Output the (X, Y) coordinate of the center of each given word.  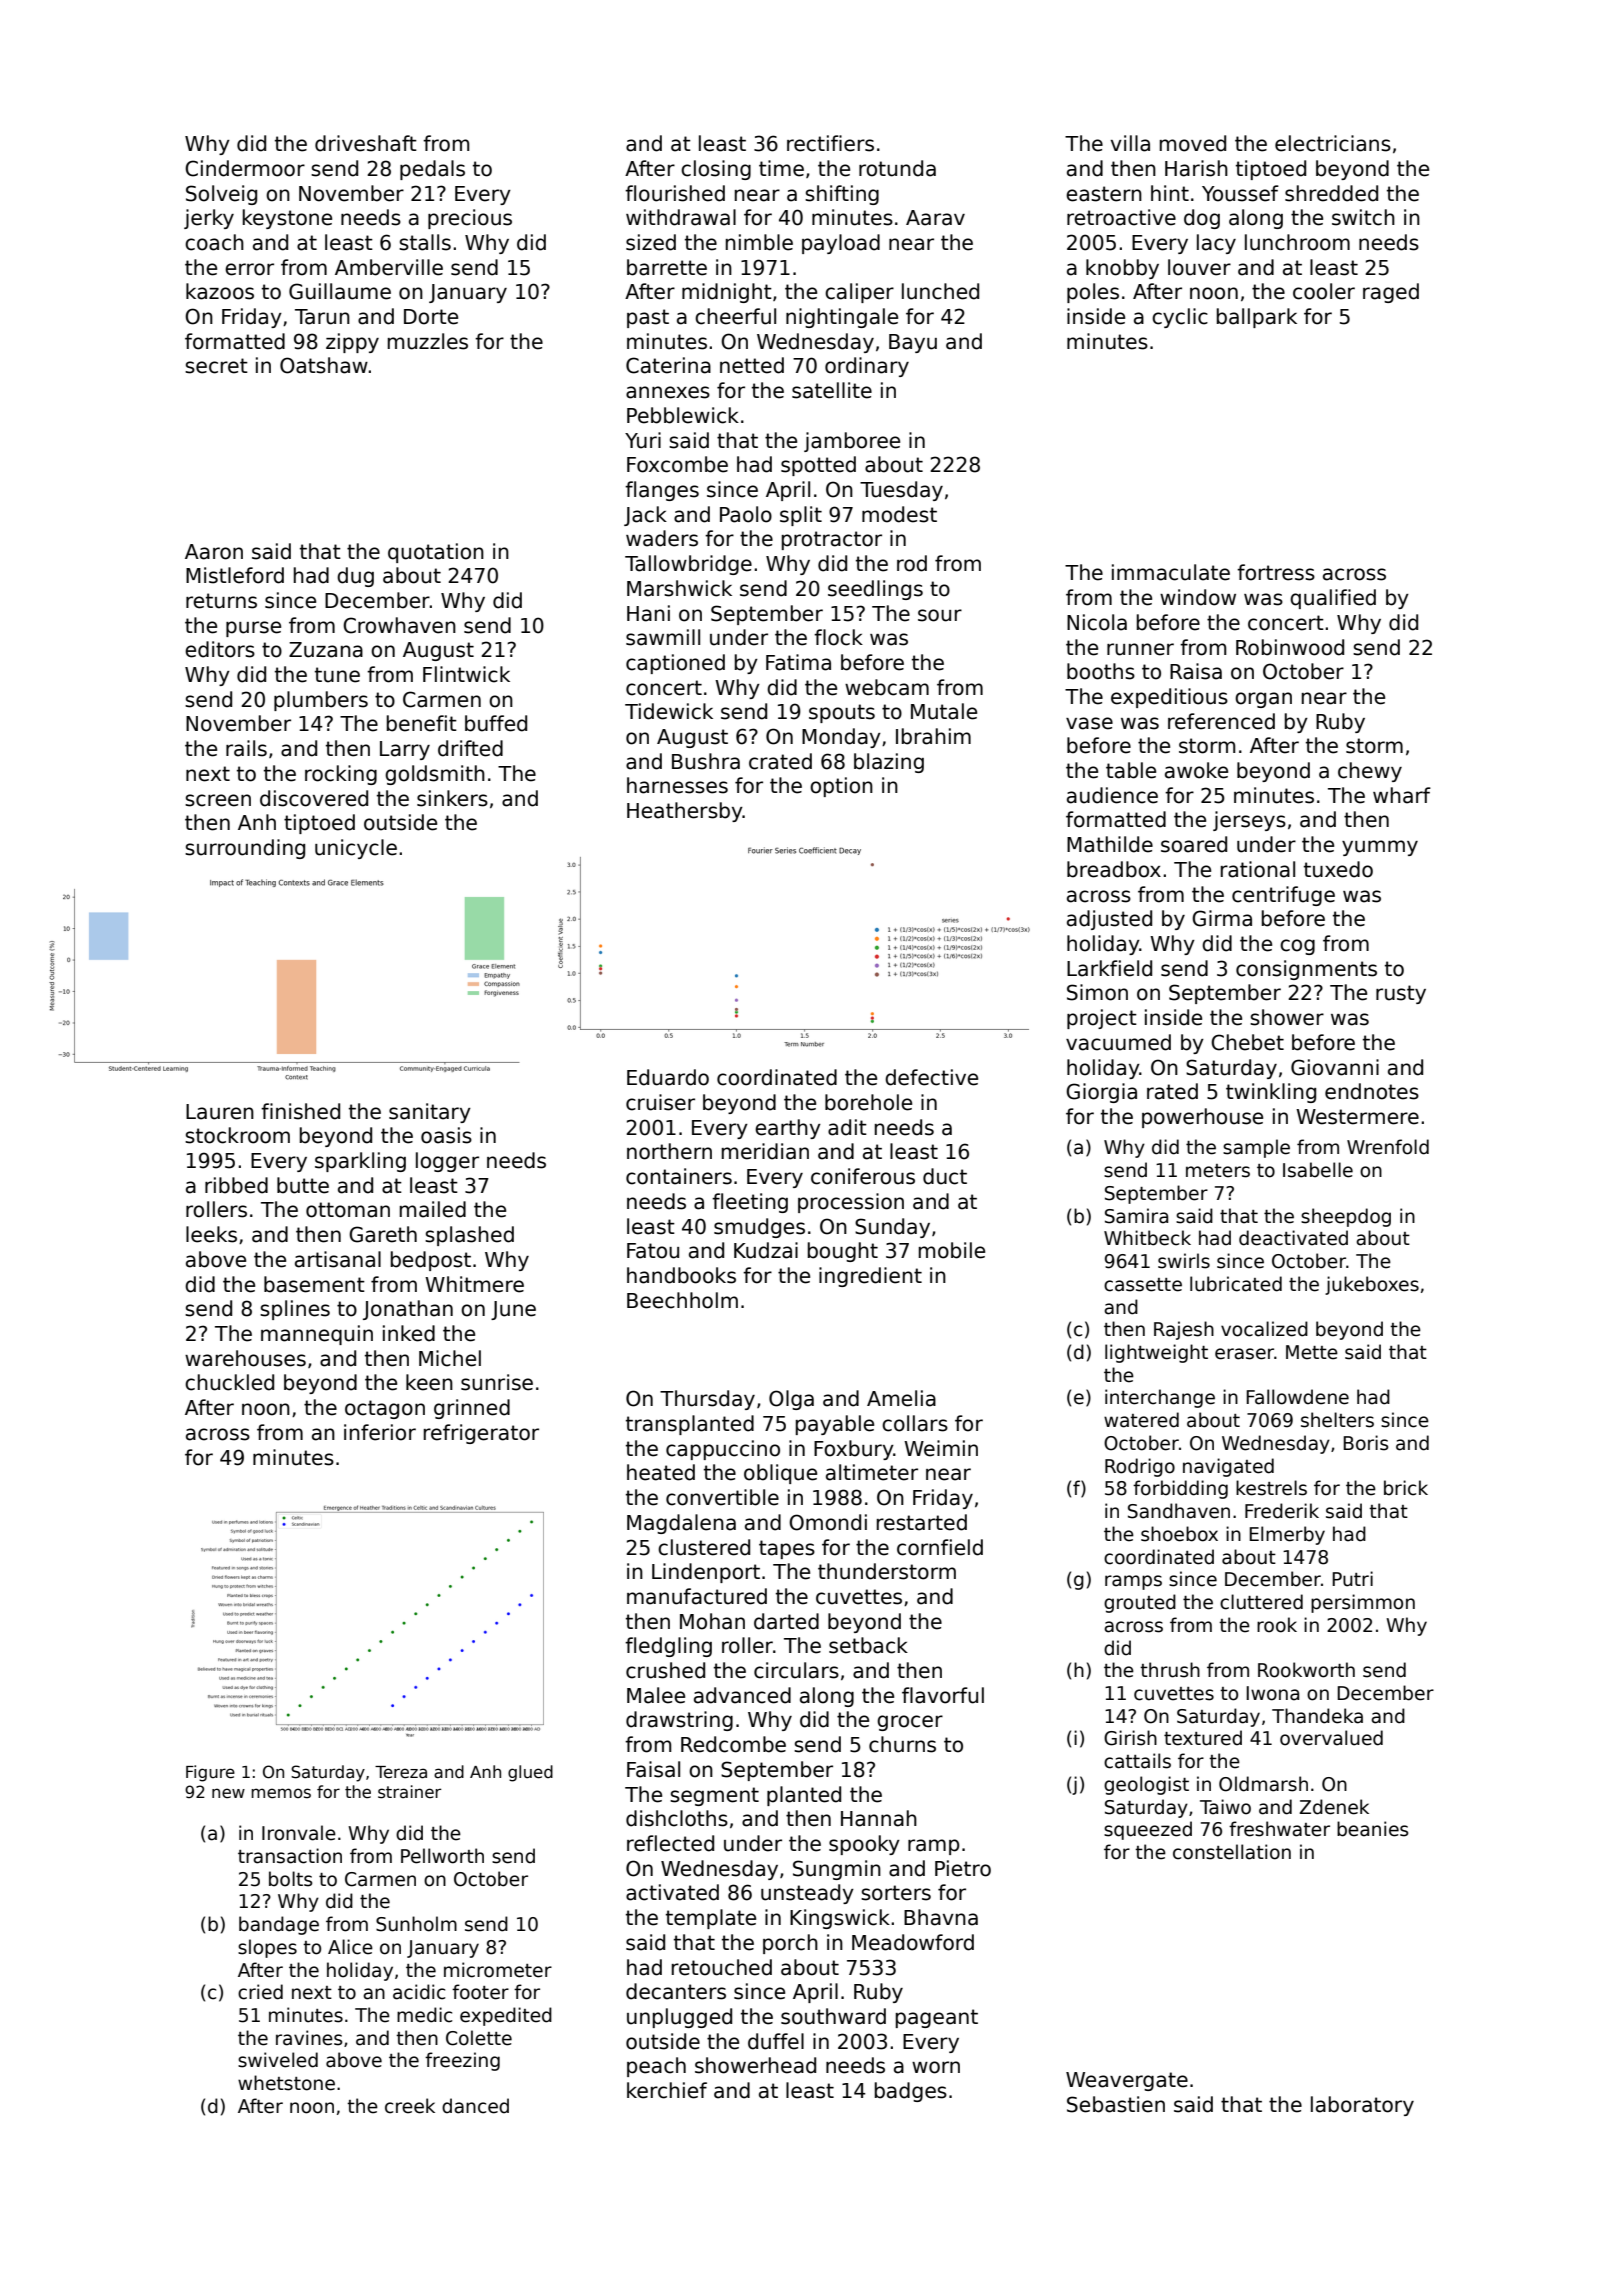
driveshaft (366, 143)
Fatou (653, 1251)
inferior (380, 1432)
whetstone (286, 2083)
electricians (1333, 143)
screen (218, 800)
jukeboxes (1372, 1285)
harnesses (677, 785)
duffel (776, 2041)
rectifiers (830, 143)
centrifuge (1283, 896)
